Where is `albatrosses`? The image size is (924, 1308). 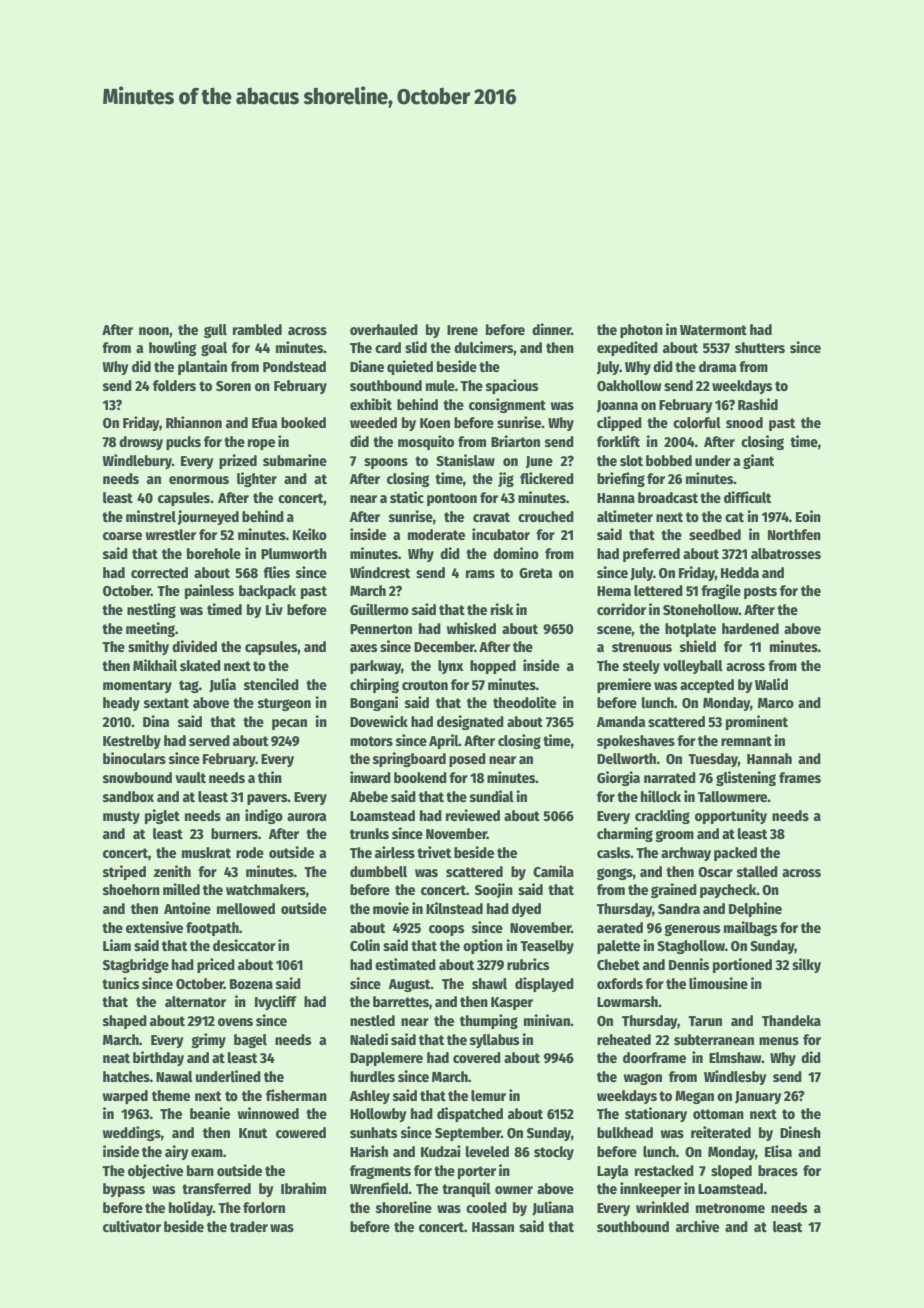
albatrosses is located at coordinates (786, 553).
